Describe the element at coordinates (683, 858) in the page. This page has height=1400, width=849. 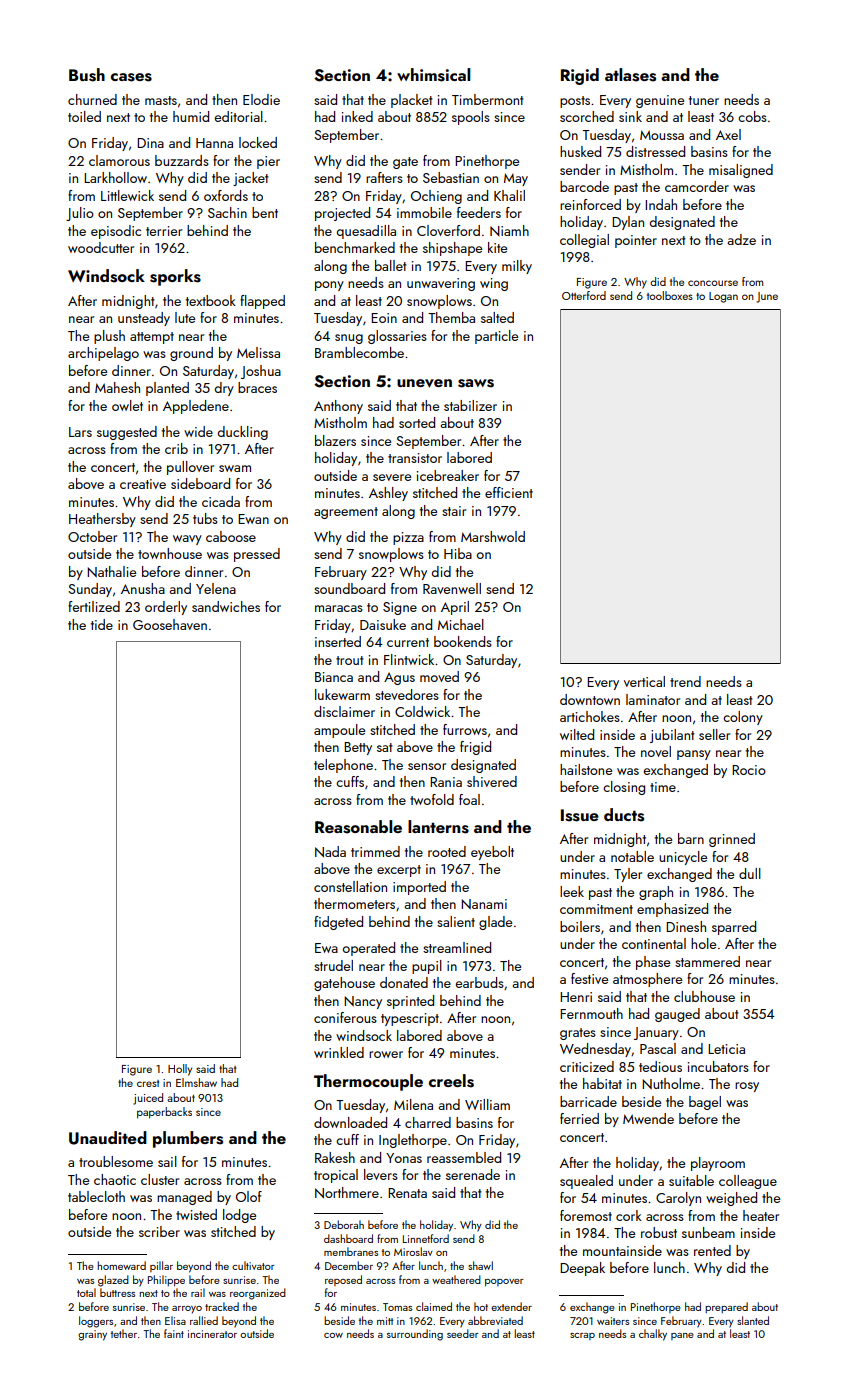
I see `unicycle` at that location.
